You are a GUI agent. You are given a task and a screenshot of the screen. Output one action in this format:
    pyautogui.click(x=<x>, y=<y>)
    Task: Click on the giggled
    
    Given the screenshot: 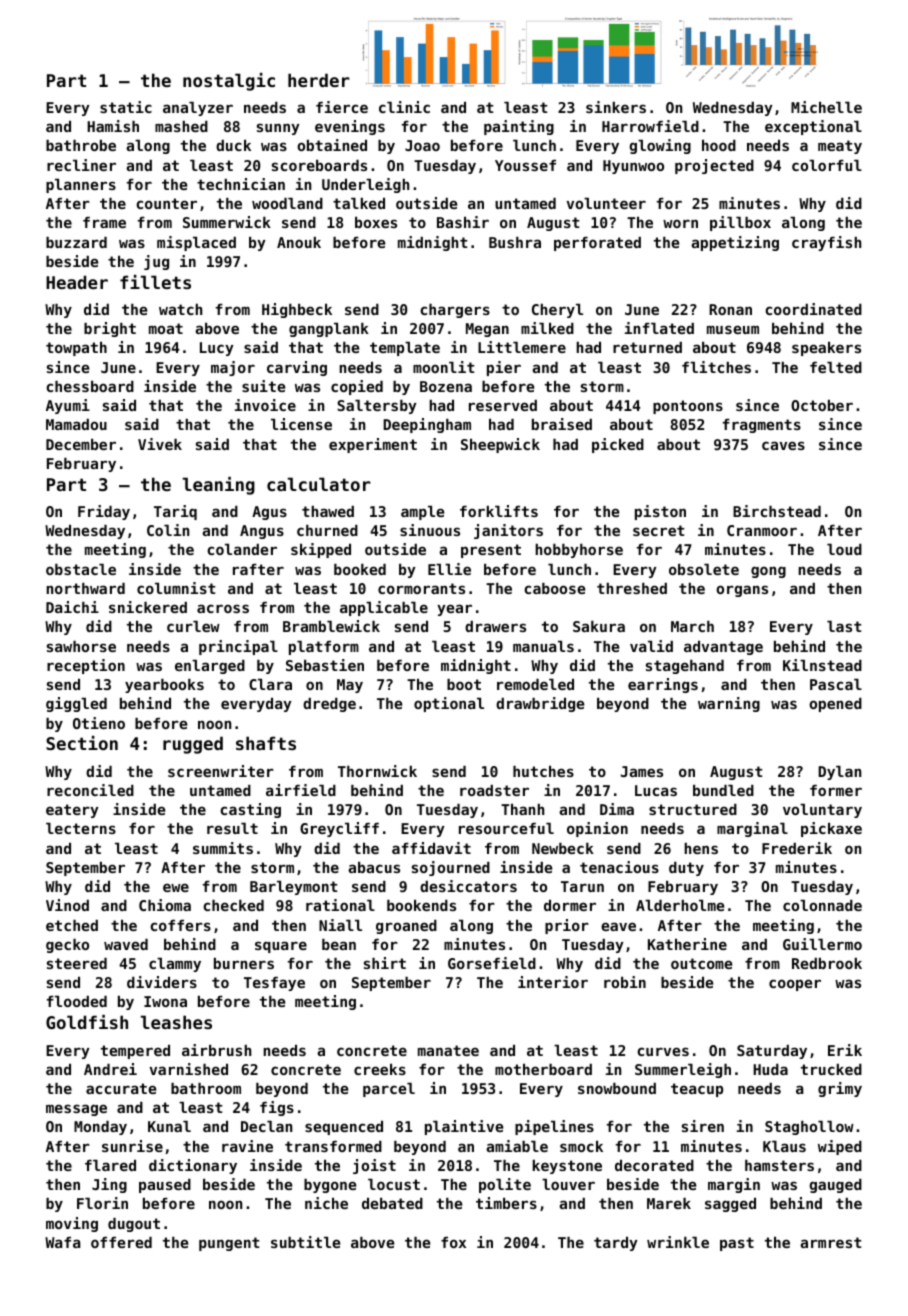 What is the action you would take?
    pyautogui.click(x=76, y=704)
